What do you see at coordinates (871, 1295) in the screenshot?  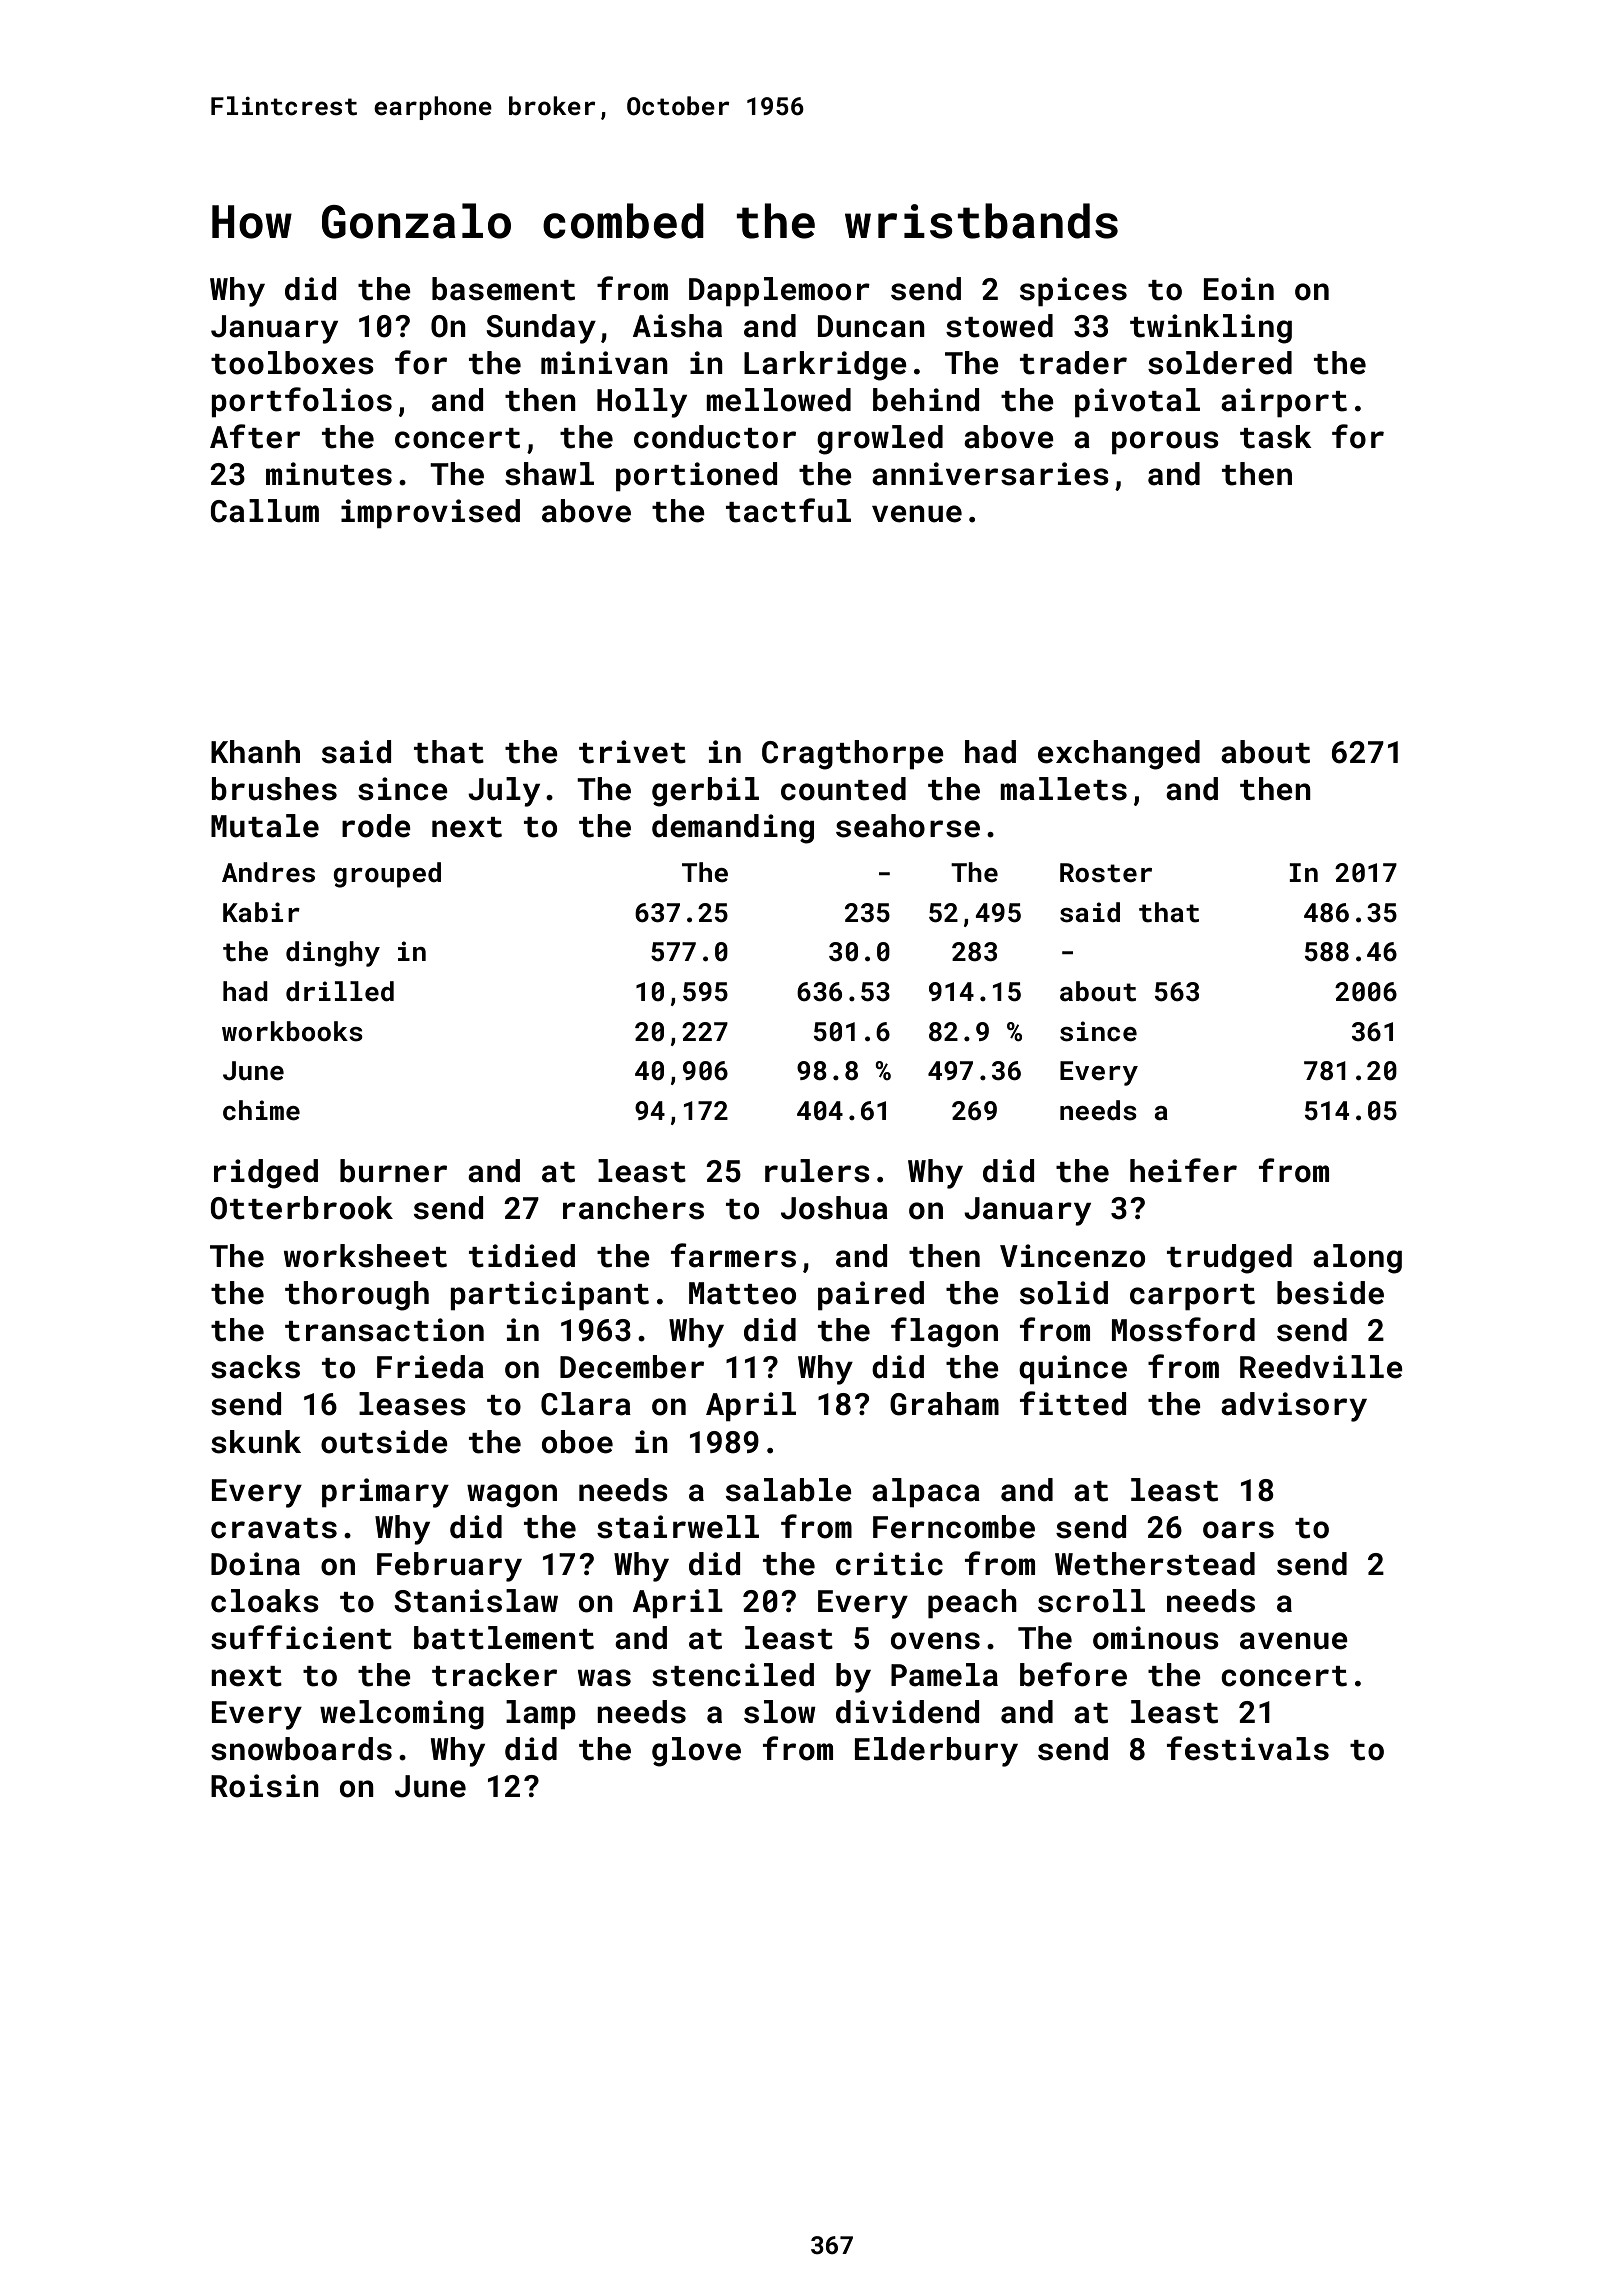 I see `paired` at bounding box center [871, 1295].
